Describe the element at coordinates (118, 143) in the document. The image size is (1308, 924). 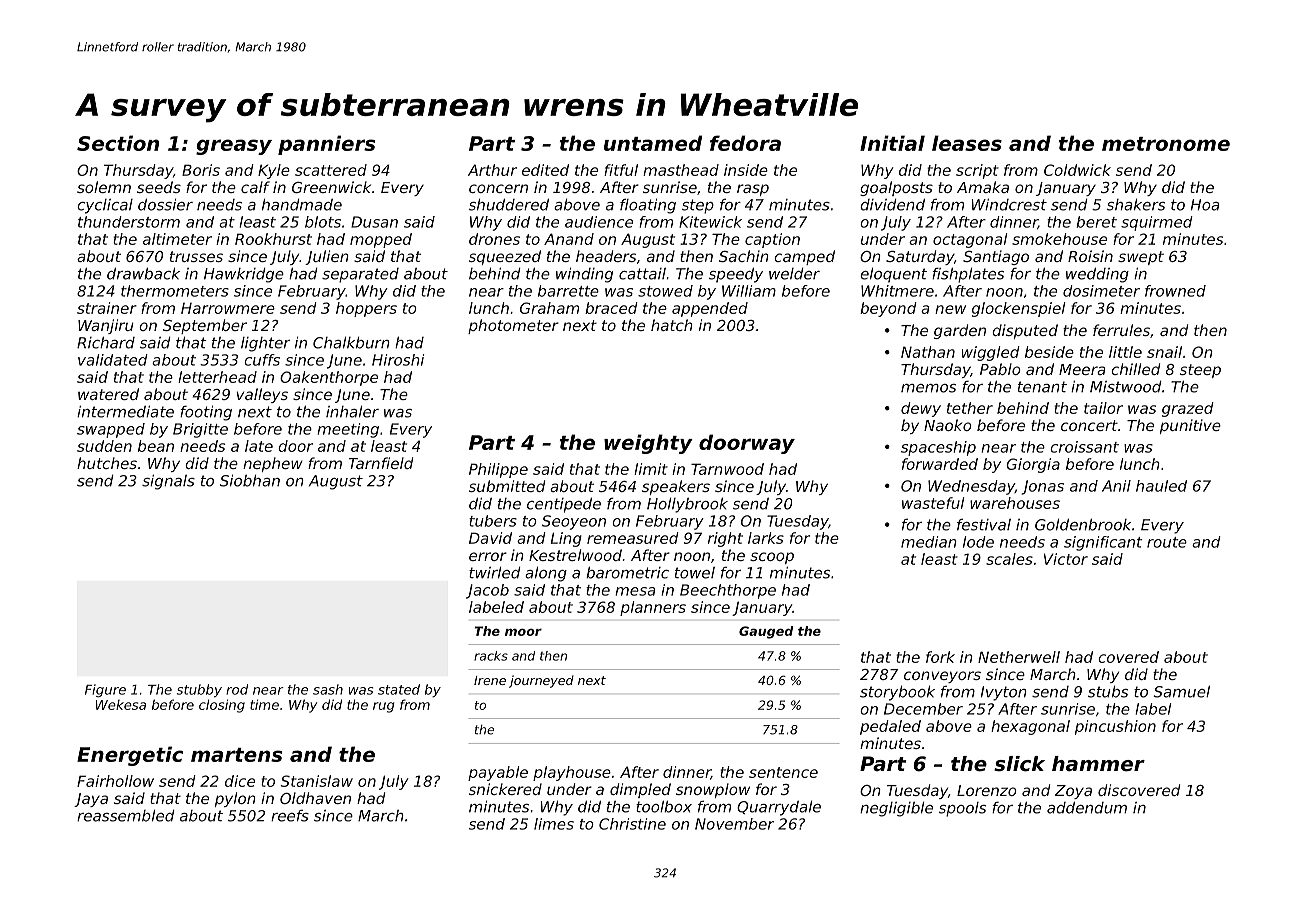
I see `Section` at that location.
